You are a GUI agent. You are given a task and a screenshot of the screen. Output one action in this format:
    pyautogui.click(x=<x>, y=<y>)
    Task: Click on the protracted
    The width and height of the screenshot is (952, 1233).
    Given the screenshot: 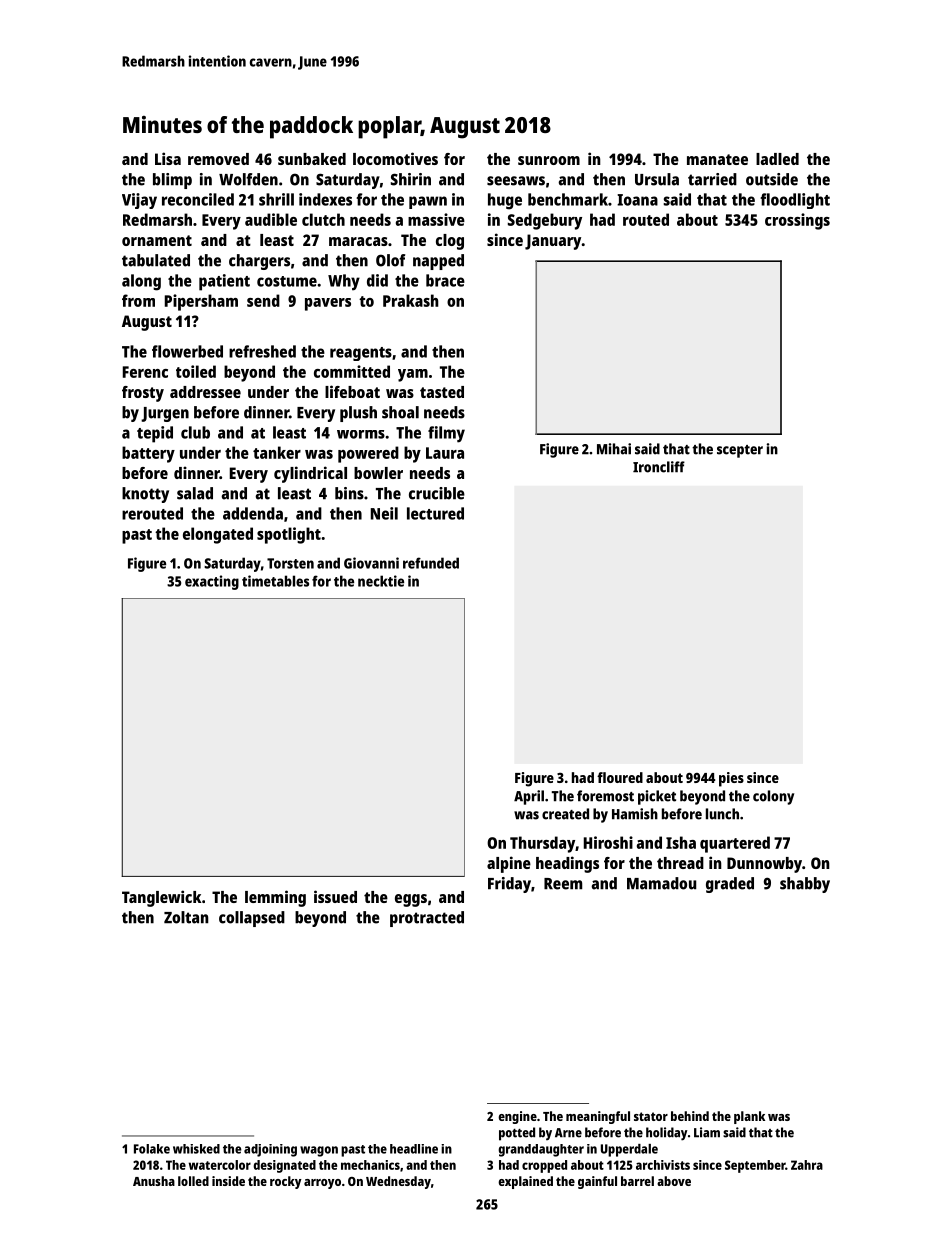 What is the action you would take?
    pyautogui.click(x=427, y=919)
